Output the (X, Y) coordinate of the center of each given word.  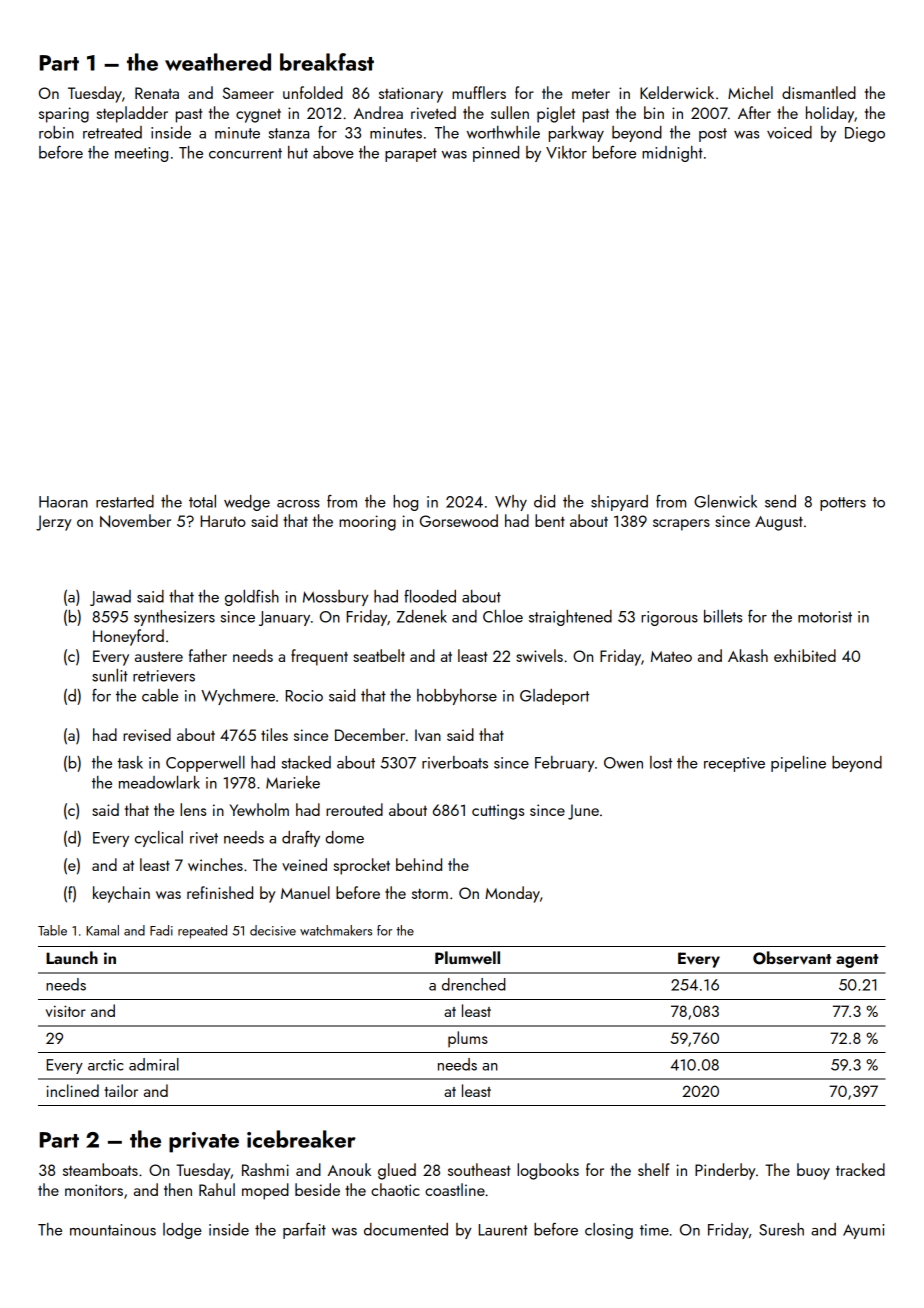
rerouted (354, 809)
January (284, 618)
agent (857, 961)
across (298, 504)
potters (843, 504)
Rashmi (265, 1169)
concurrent (245, 153)
